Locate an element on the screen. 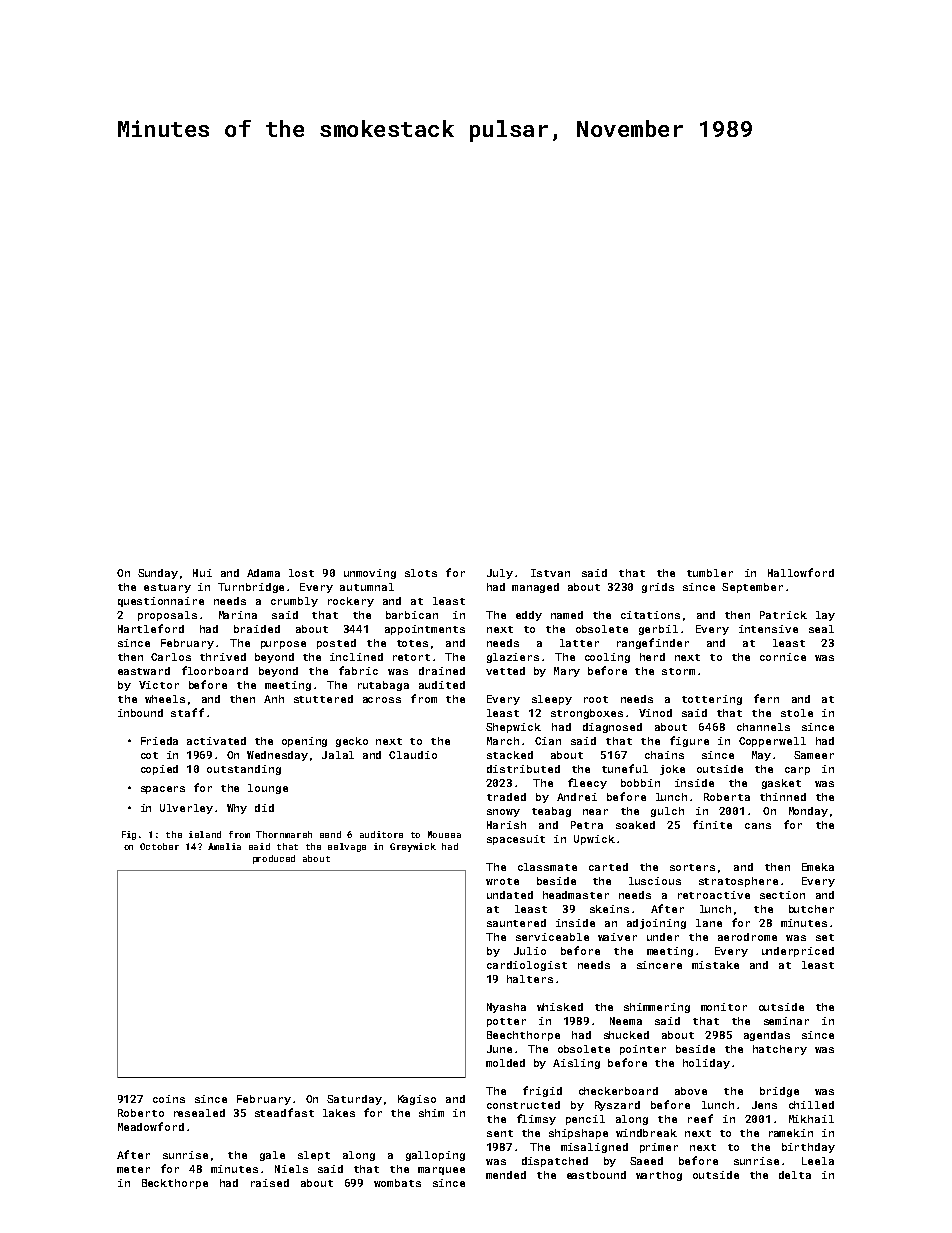  Julio is located at coordinates (530, 951).
